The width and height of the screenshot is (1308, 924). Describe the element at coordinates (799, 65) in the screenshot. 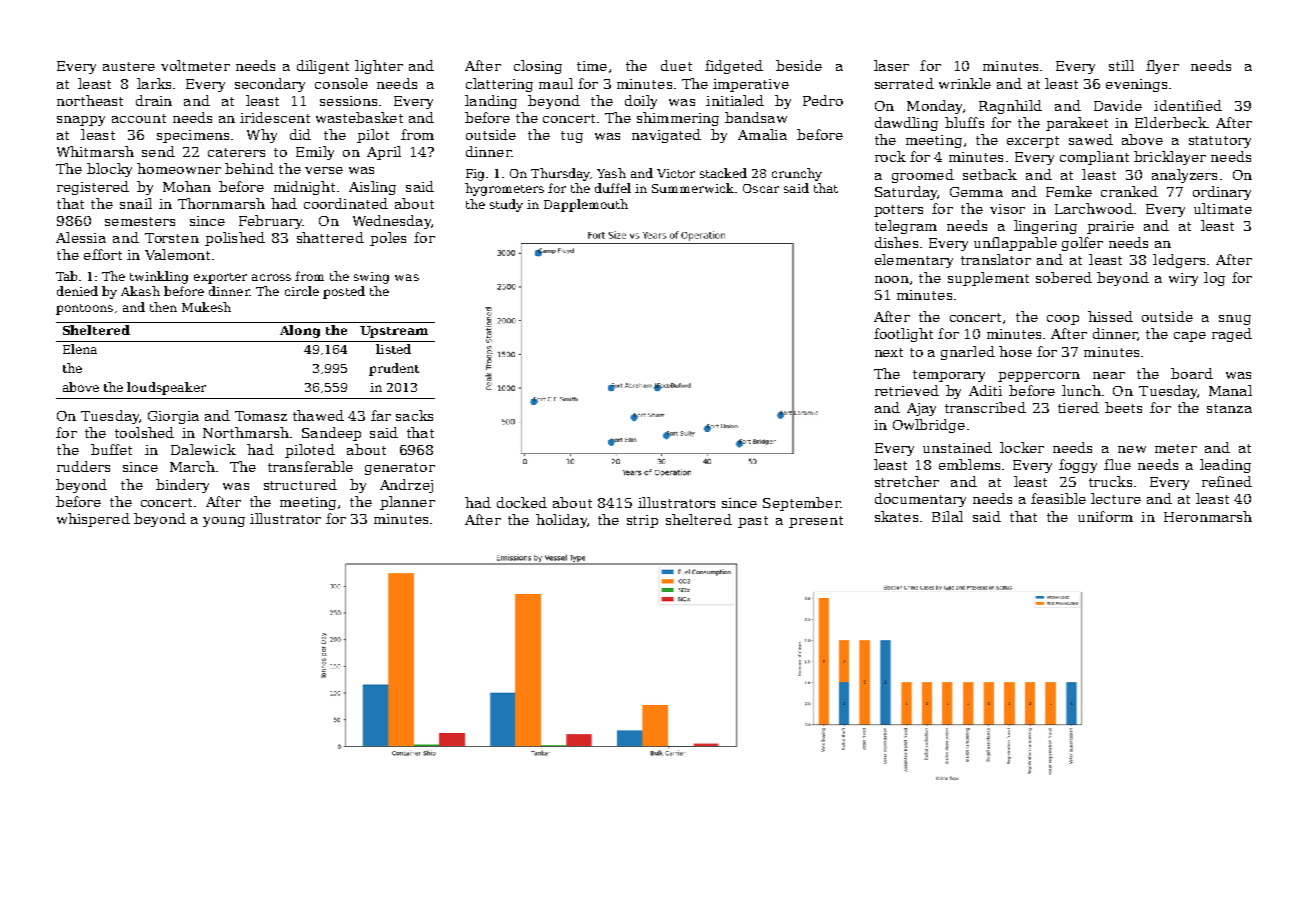

I see `beside` at that location.
